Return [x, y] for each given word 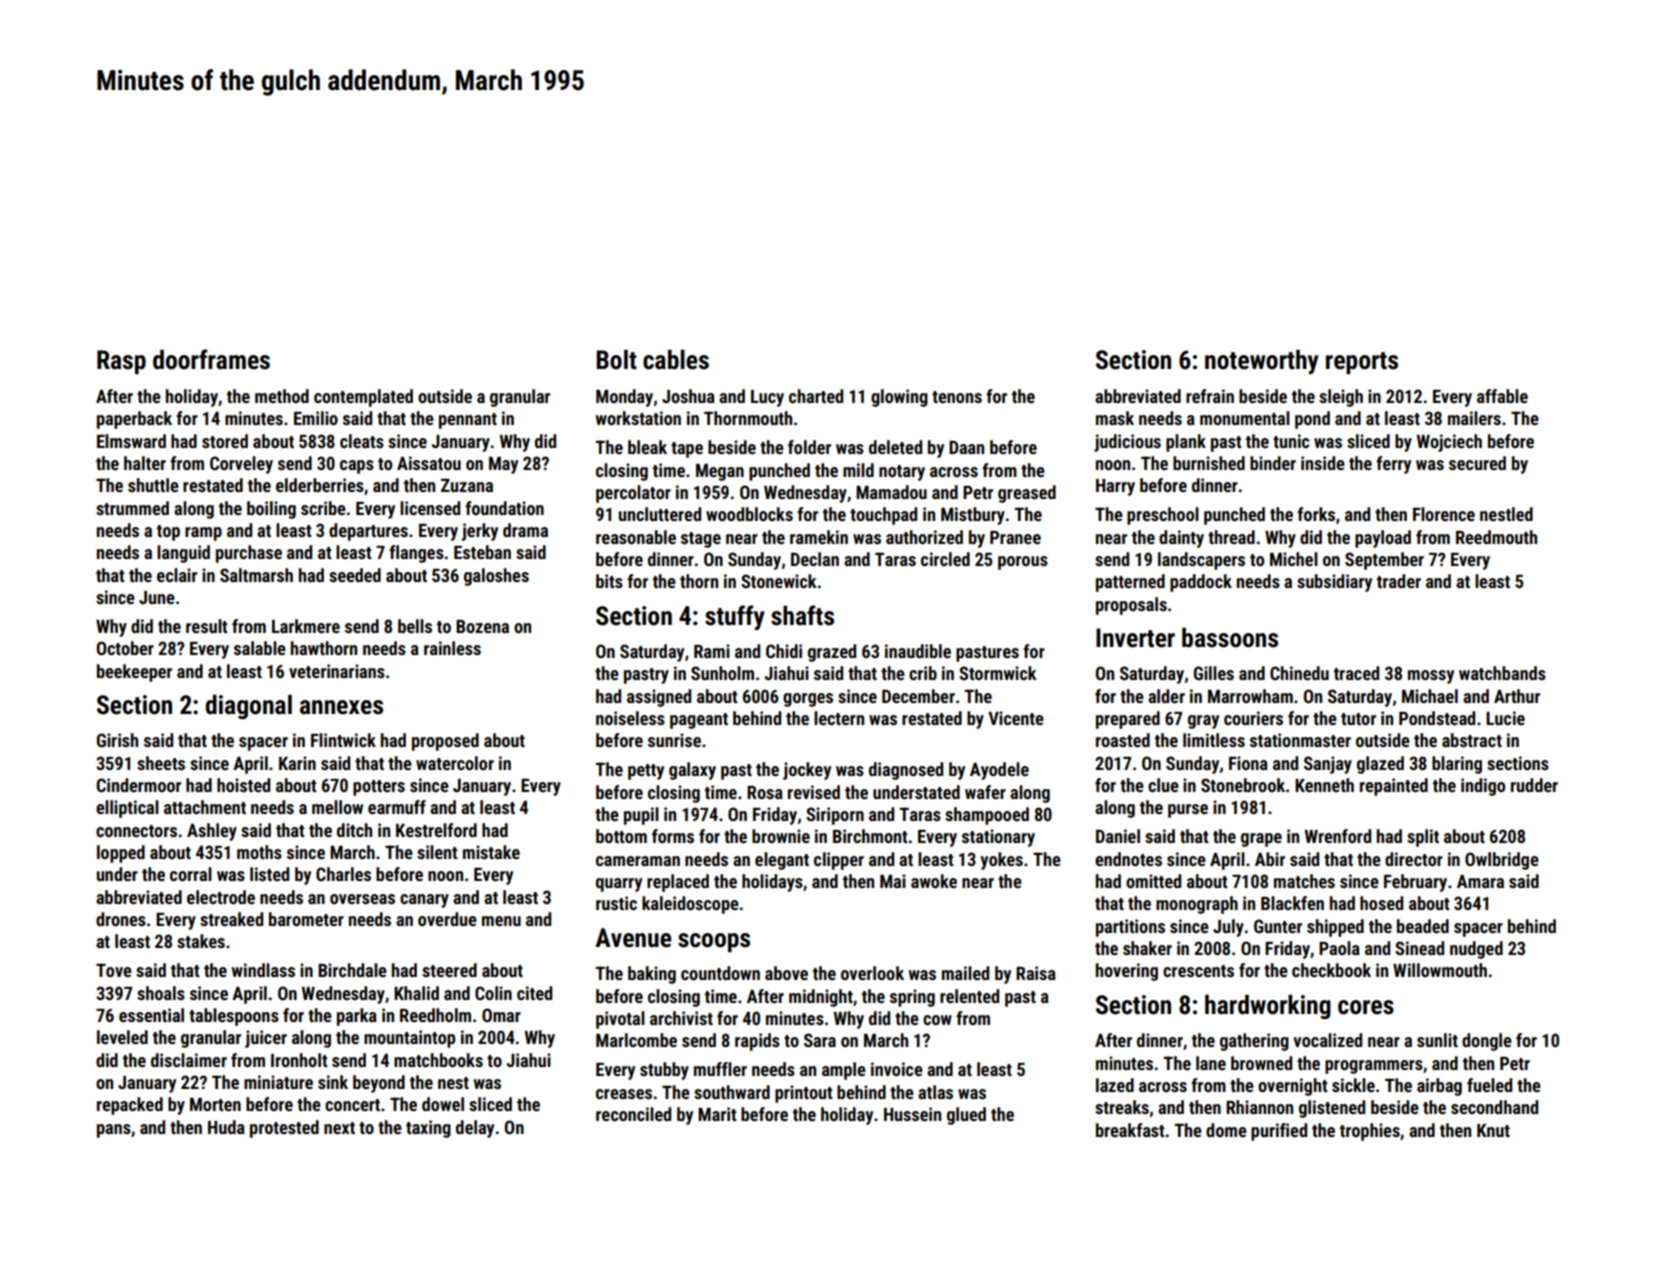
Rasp [121, 362]
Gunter [1278, 926]
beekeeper [134, 673]
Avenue [633, 938]
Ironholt [299, 1060]
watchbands [1502, 673]
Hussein [912, 1114]
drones [121, 919]
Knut [1493, 1130]
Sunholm [722, 673]
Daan [966, 447]
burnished [1209, 463]
